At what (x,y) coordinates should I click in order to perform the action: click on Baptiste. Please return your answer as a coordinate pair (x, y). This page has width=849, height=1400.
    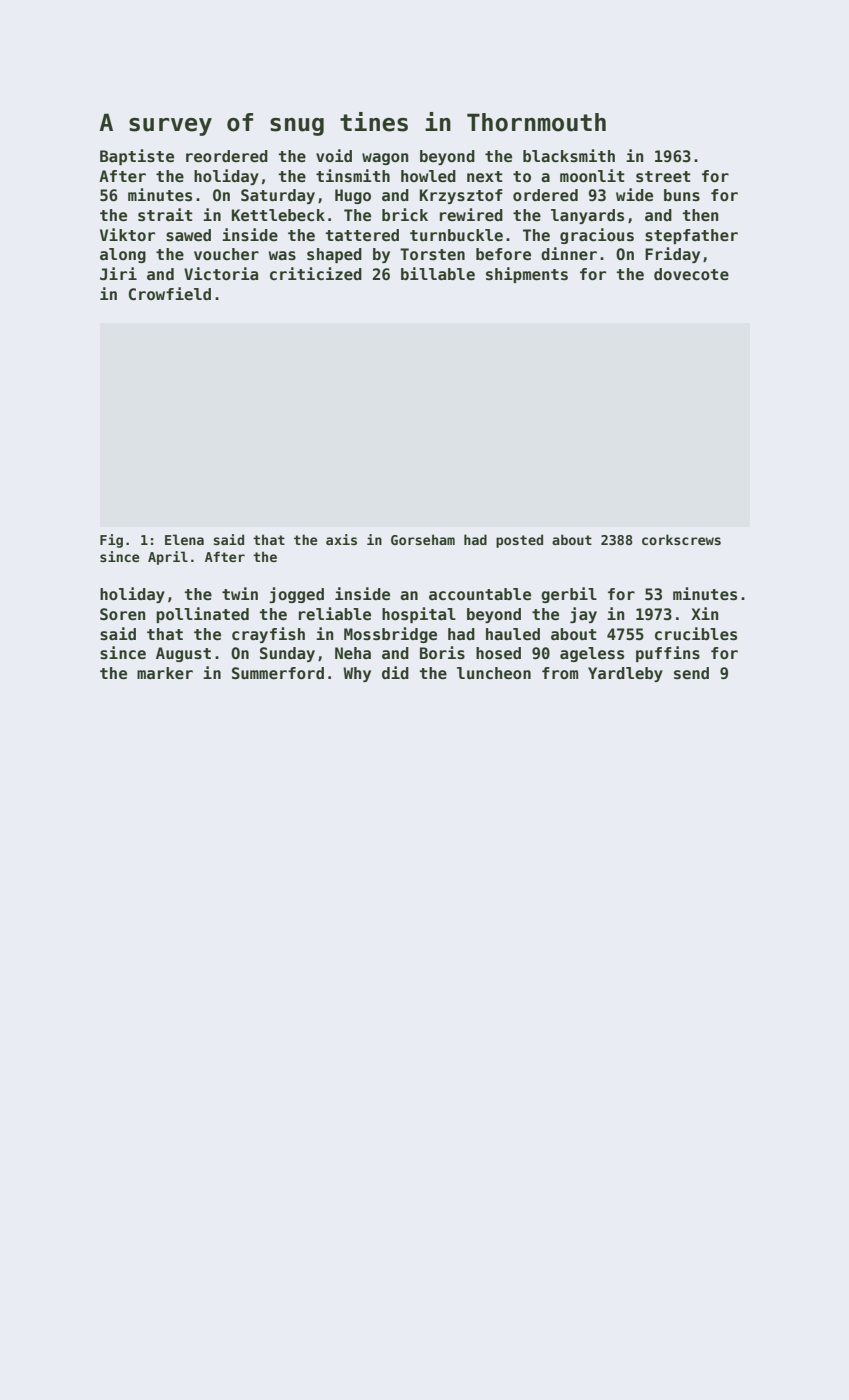
    Looking at the image, I should click on (137, 157).
